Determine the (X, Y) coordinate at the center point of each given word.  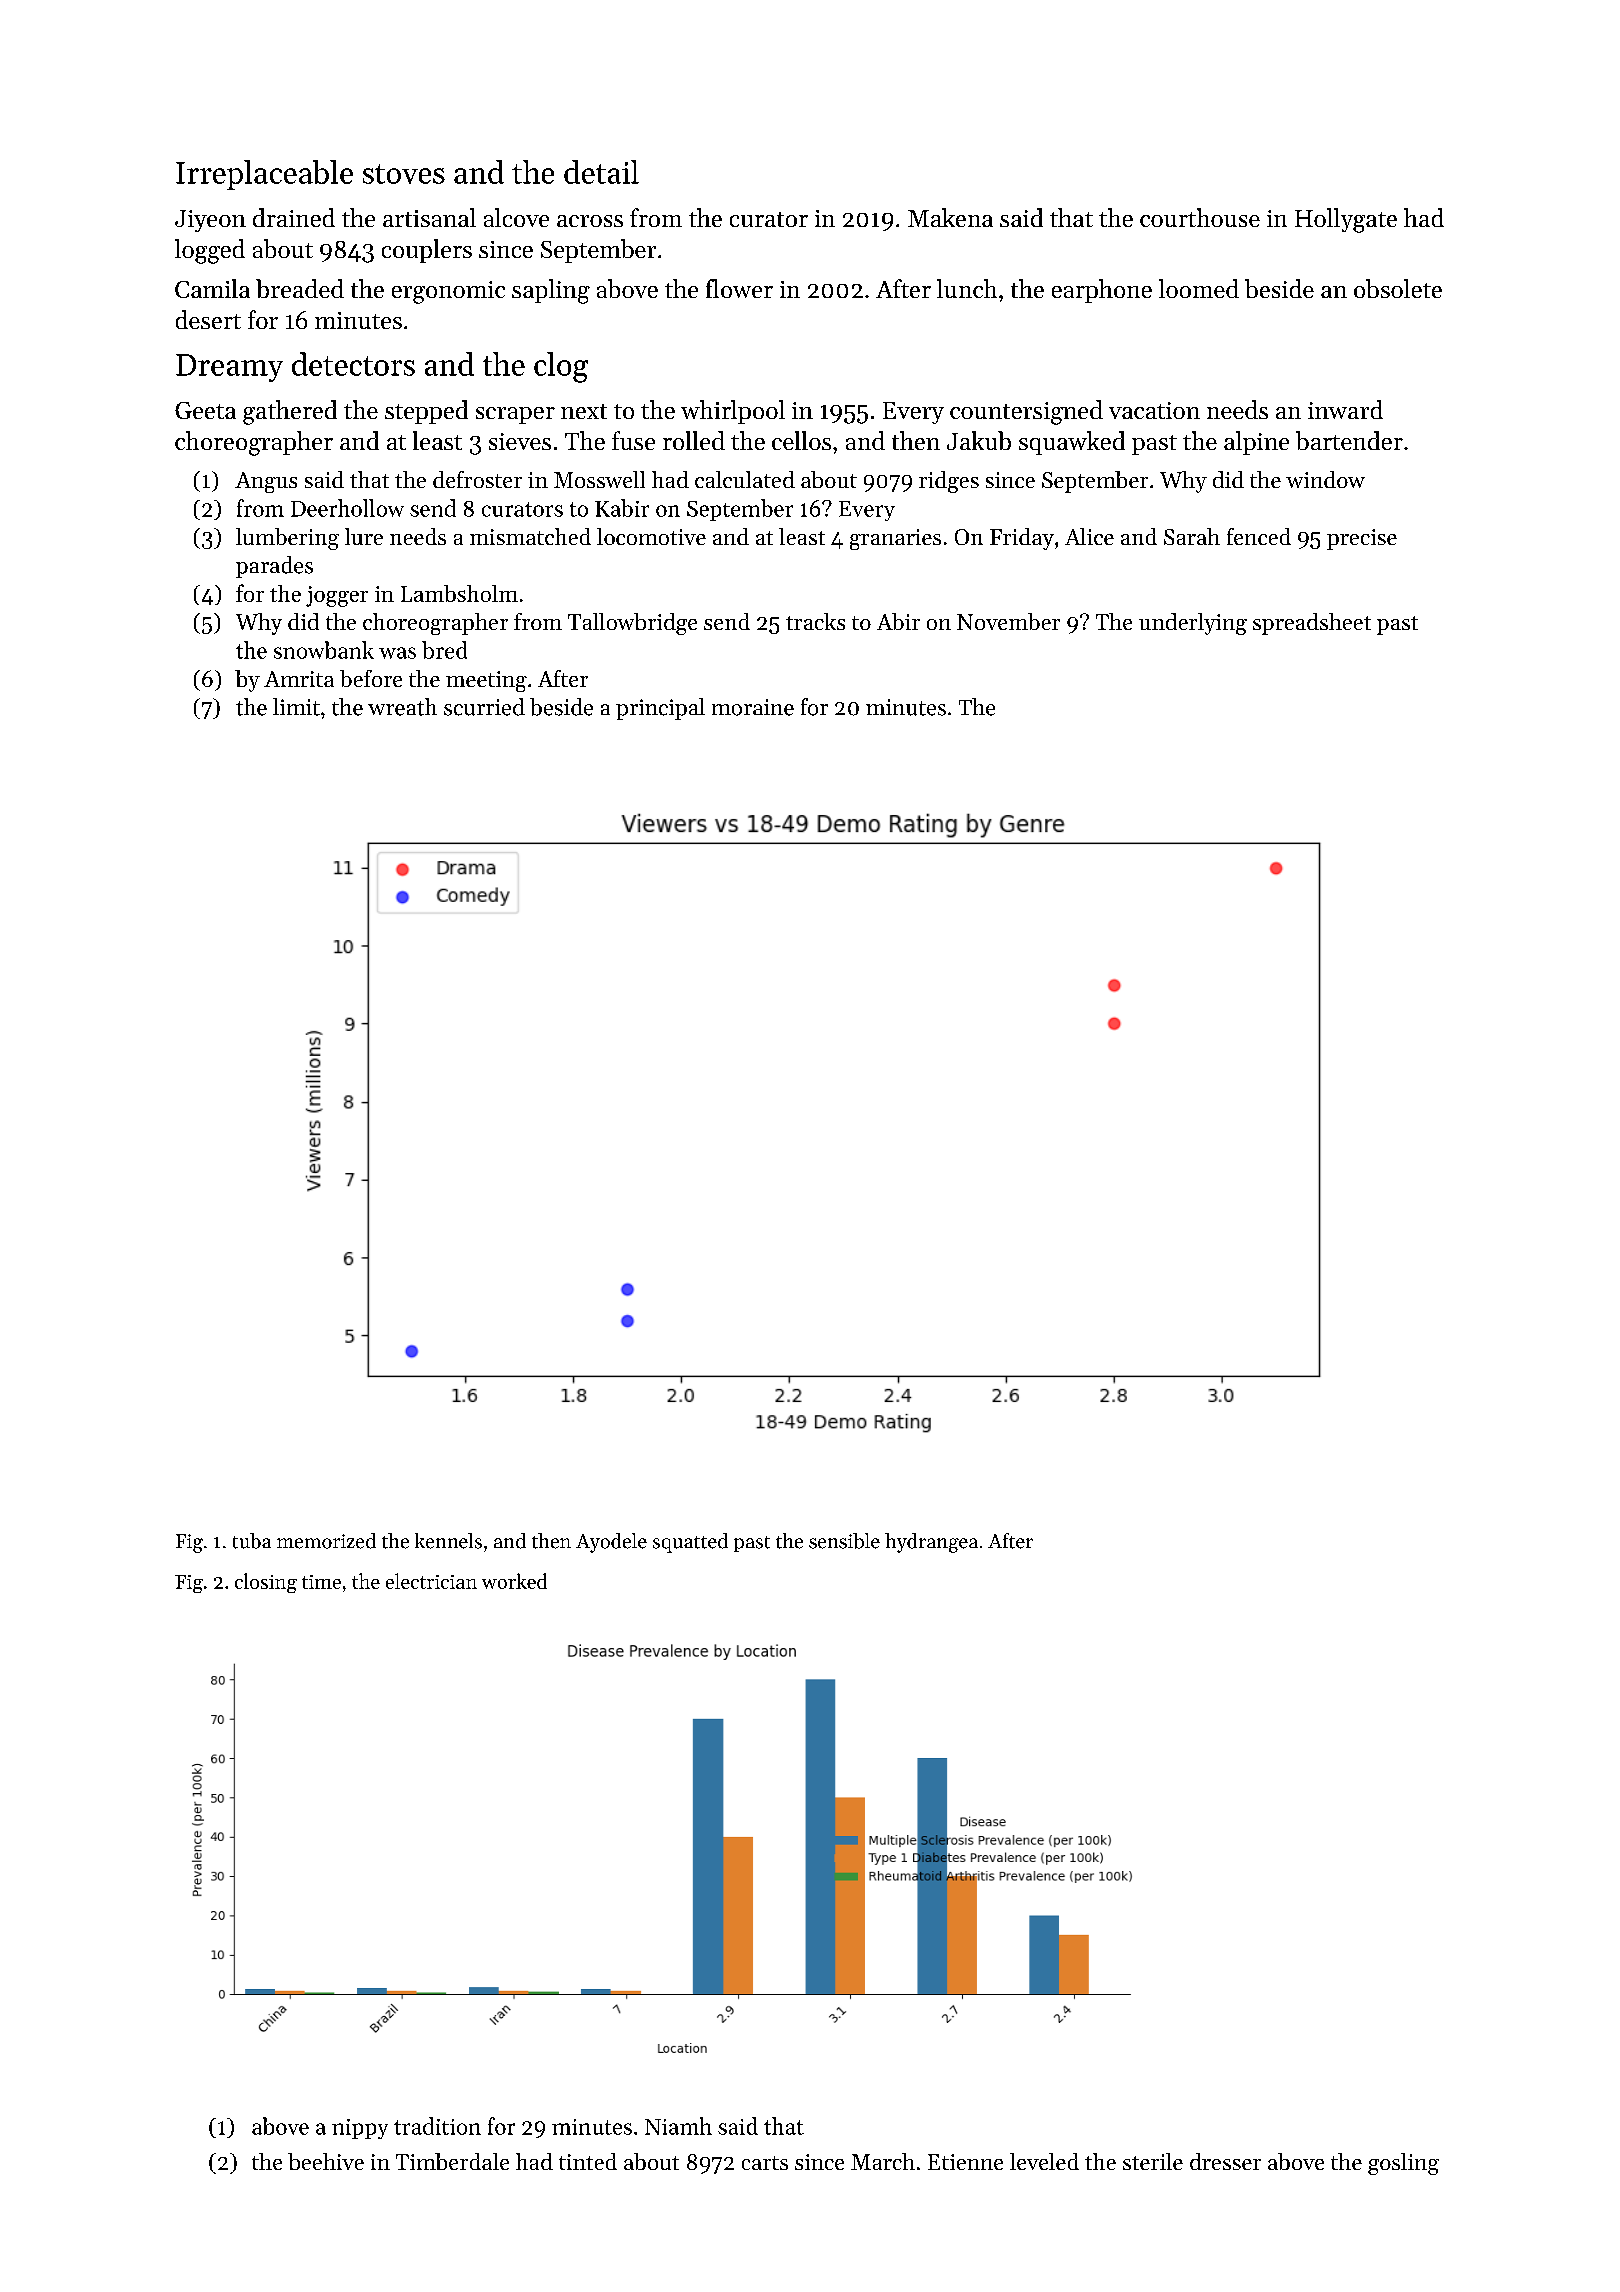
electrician (431, 1581)
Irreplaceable (264, 175)
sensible (844, 1541)
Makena (950, 217)
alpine (1256, 443)
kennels (448, 1541)
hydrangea (931, 1543)
